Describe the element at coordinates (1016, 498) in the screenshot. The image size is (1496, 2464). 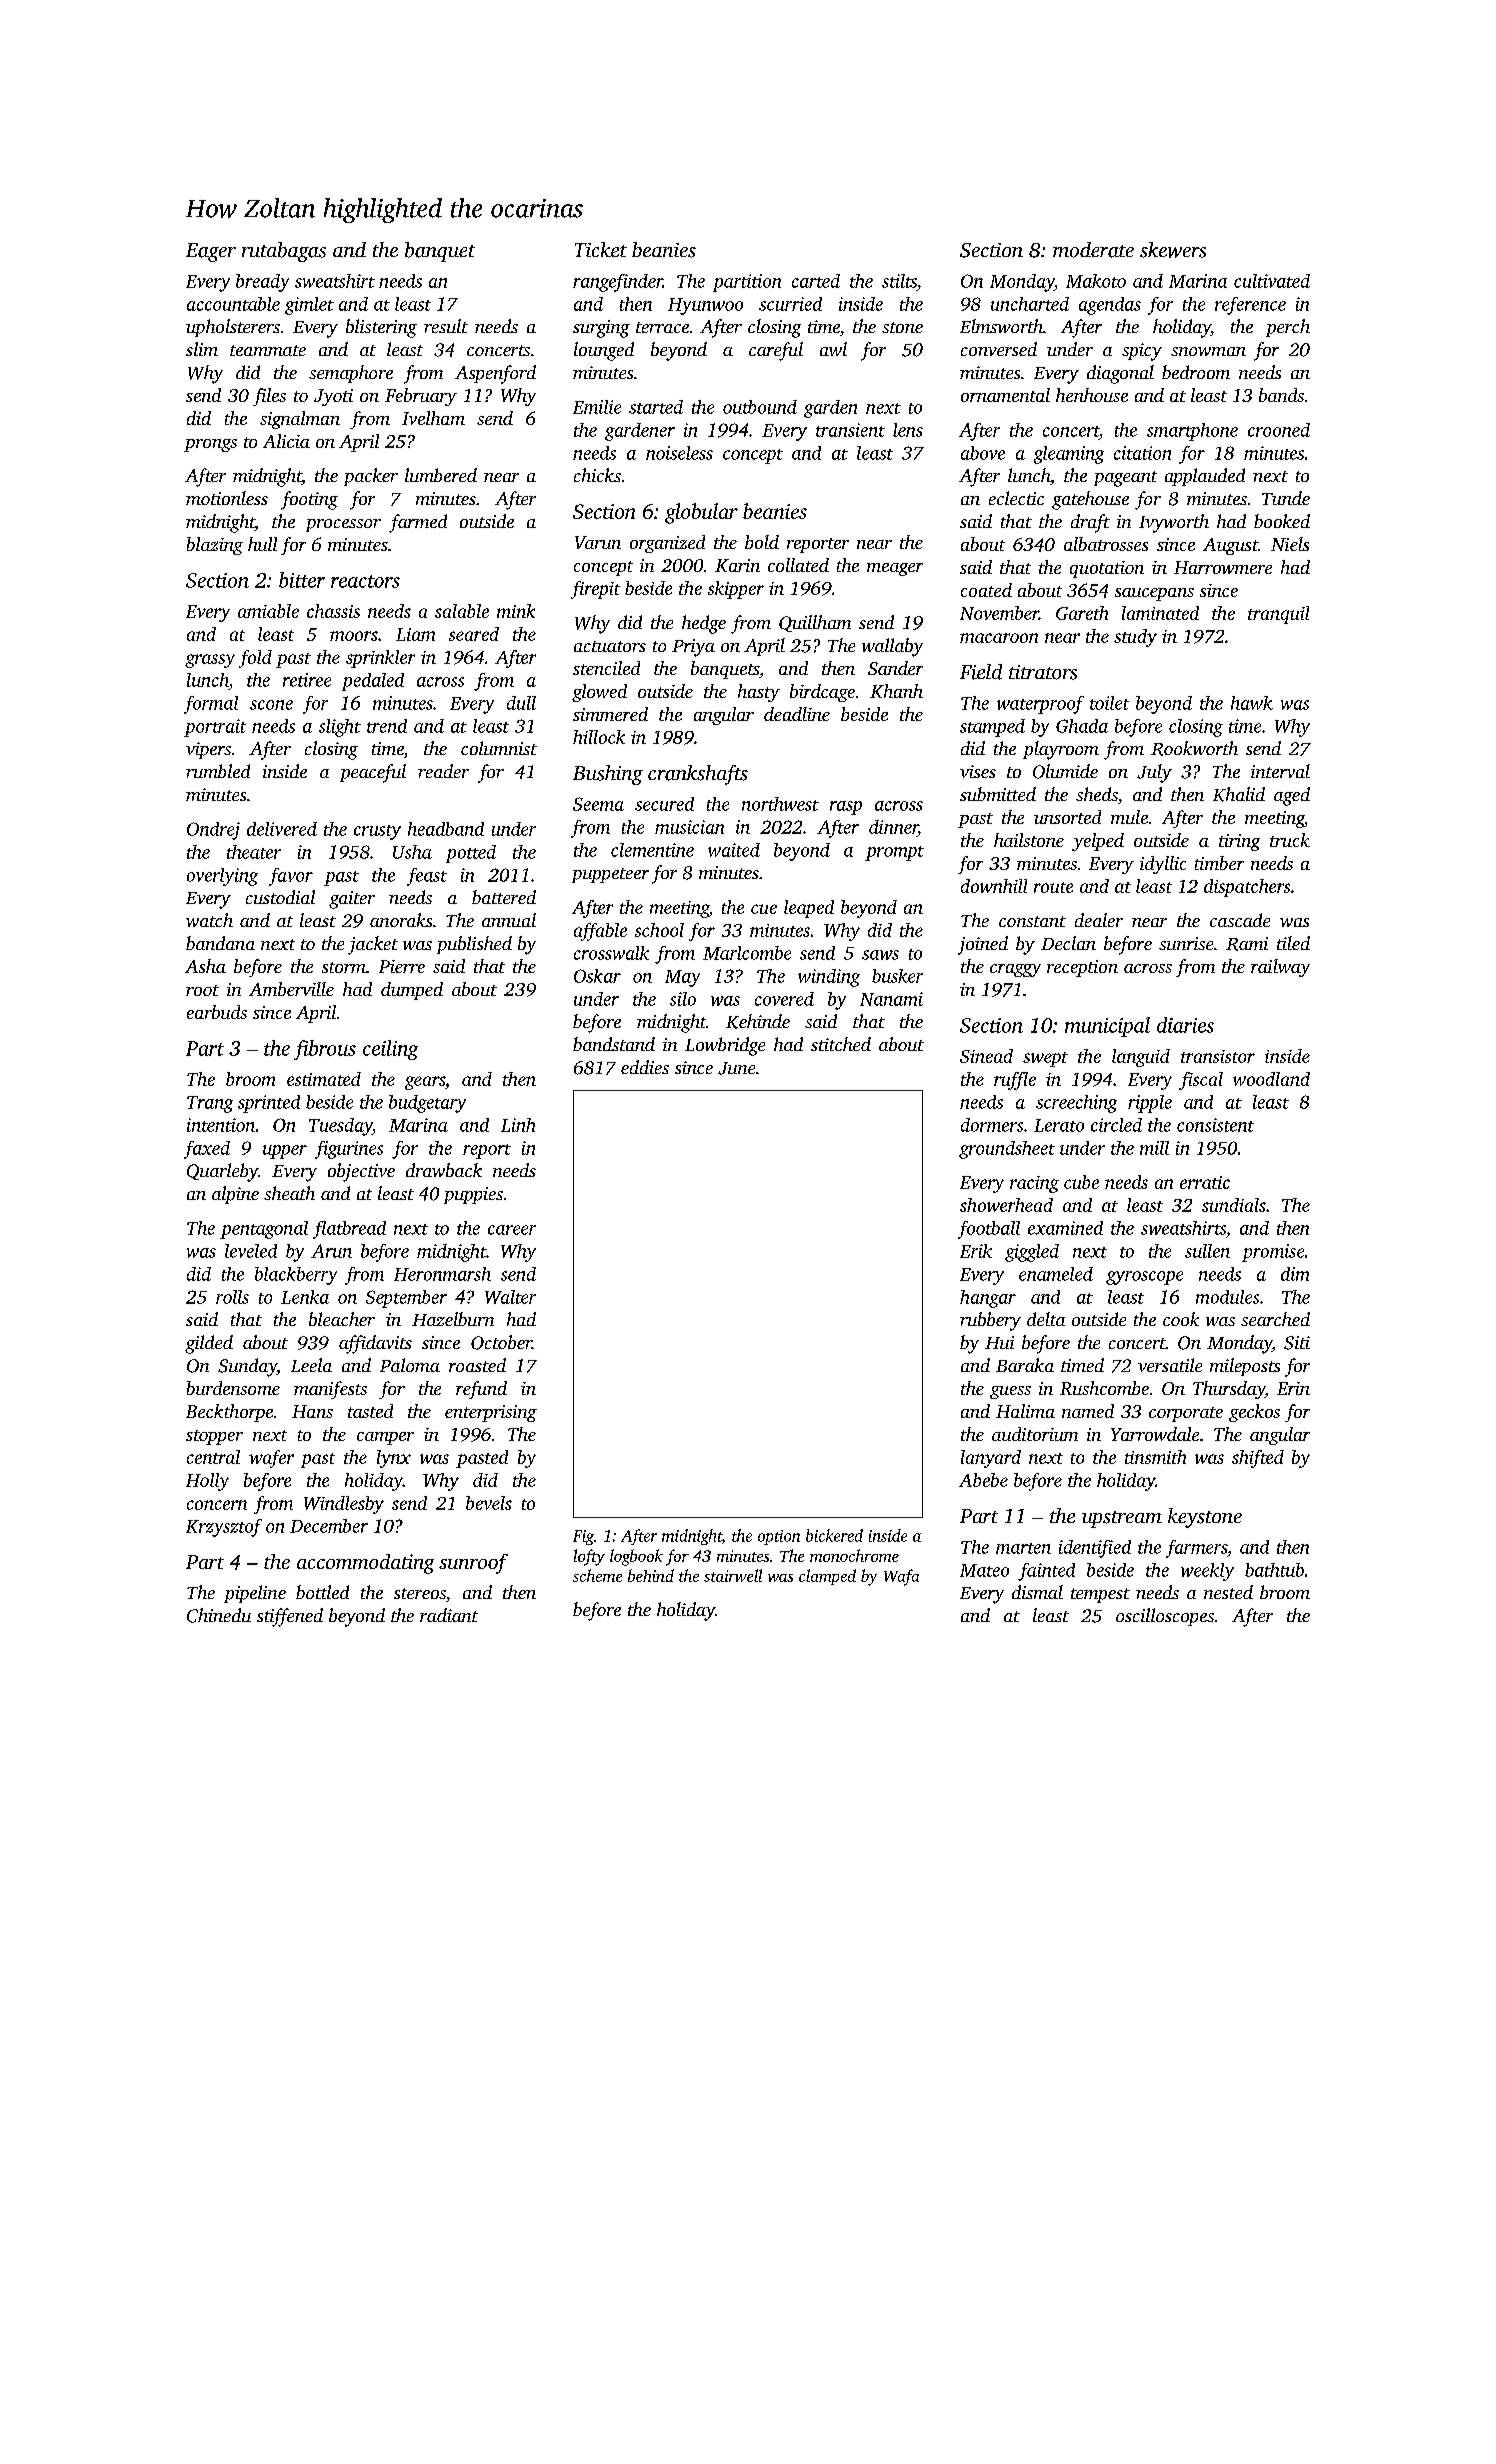
I see `eclectic` at that location.
